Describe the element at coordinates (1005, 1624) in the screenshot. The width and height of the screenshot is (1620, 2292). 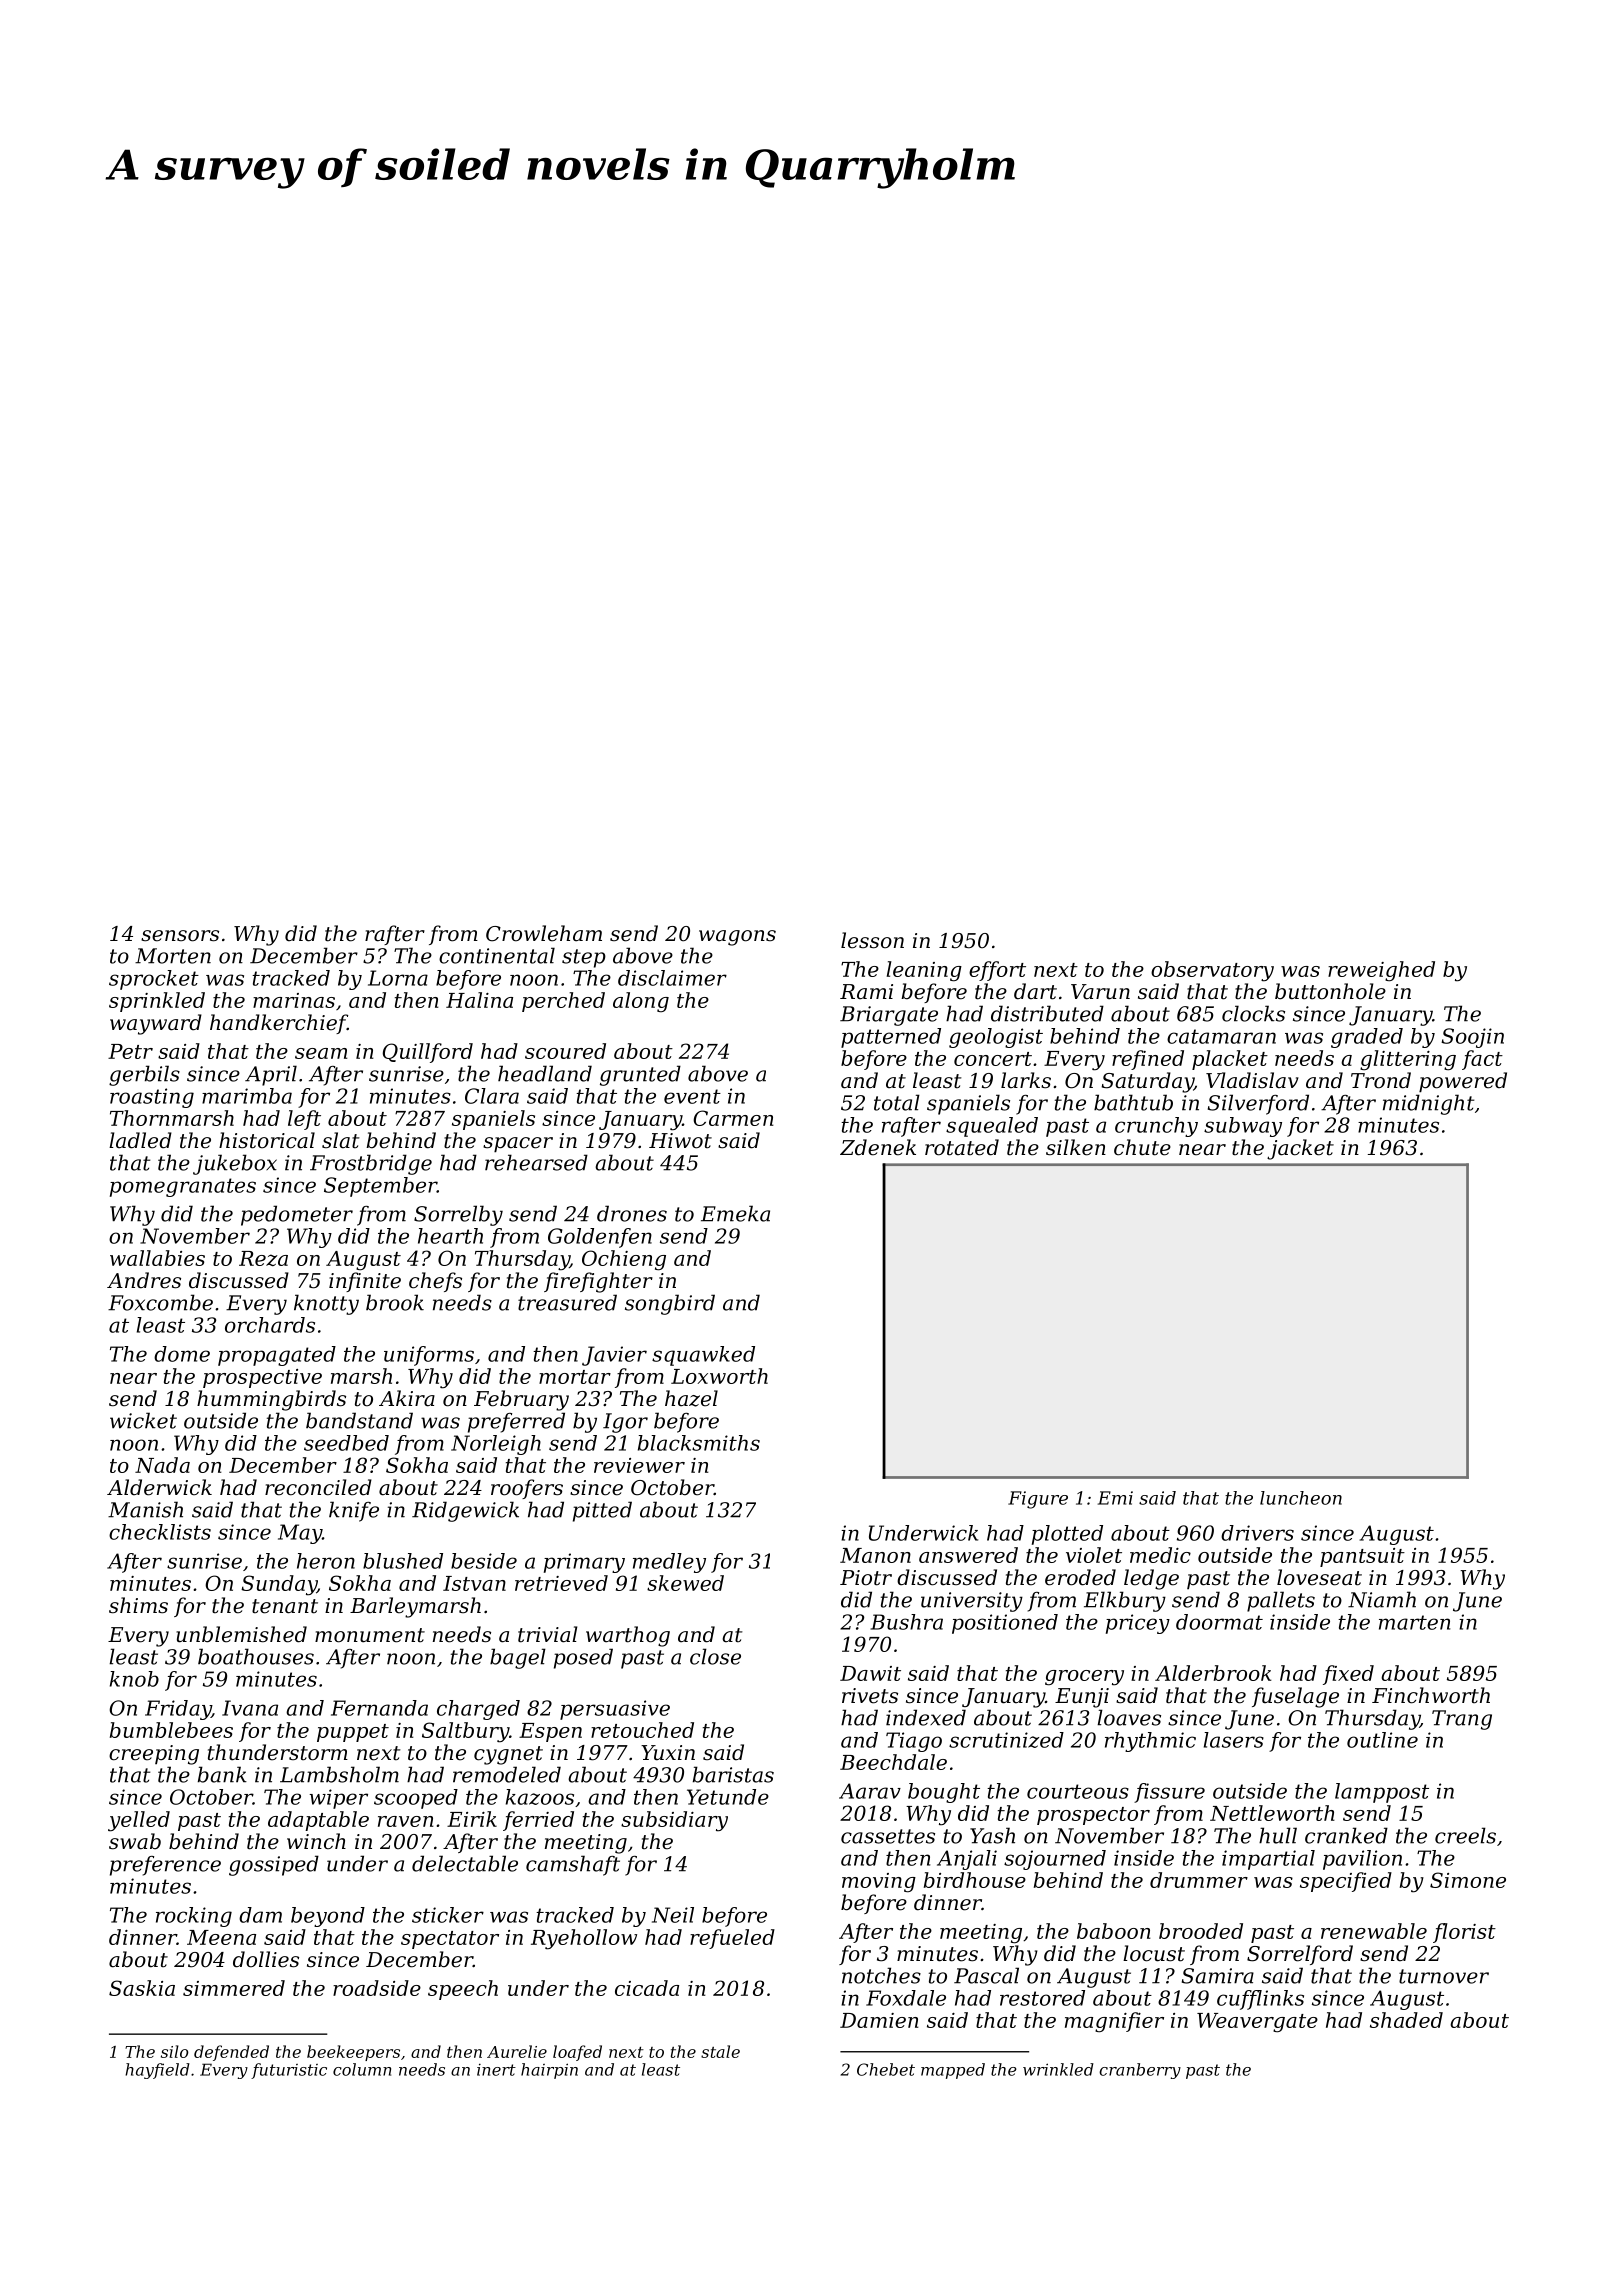
I see `positioned` at that location.
